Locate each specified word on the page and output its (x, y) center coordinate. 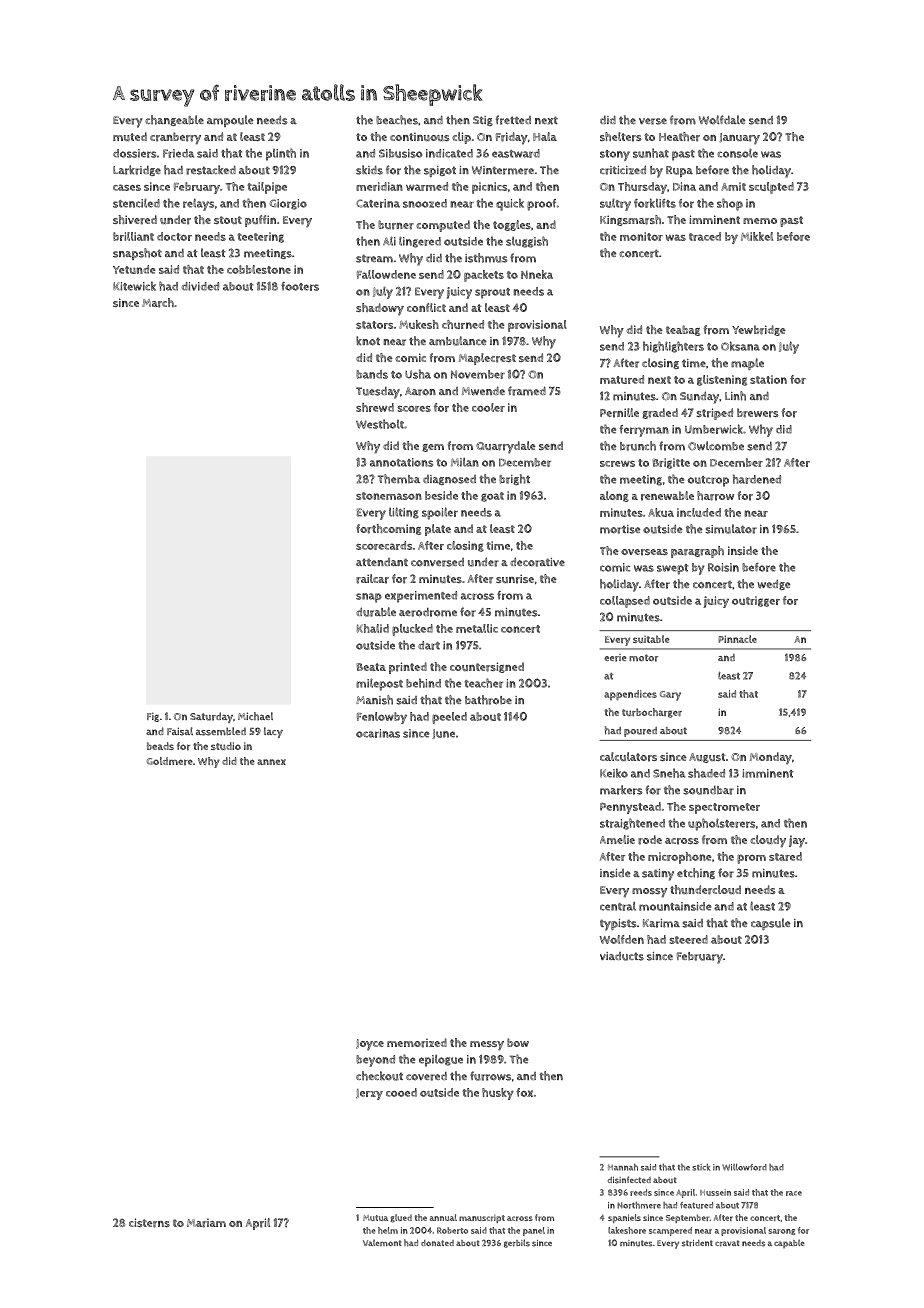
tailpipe (267, 188)
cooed (401, 1092)
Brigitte (671, 463)
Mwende (483, 391)
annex (271, 762)
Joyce (370, 1045)
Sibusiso (400, 153)
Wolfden (621, 939)
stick (701, 1167)
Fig (153, 717)
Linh (735, 396)
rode (650, 840)
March (158, 303)
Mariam (206, 1223)
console (737, 153)
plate (438, 530)
